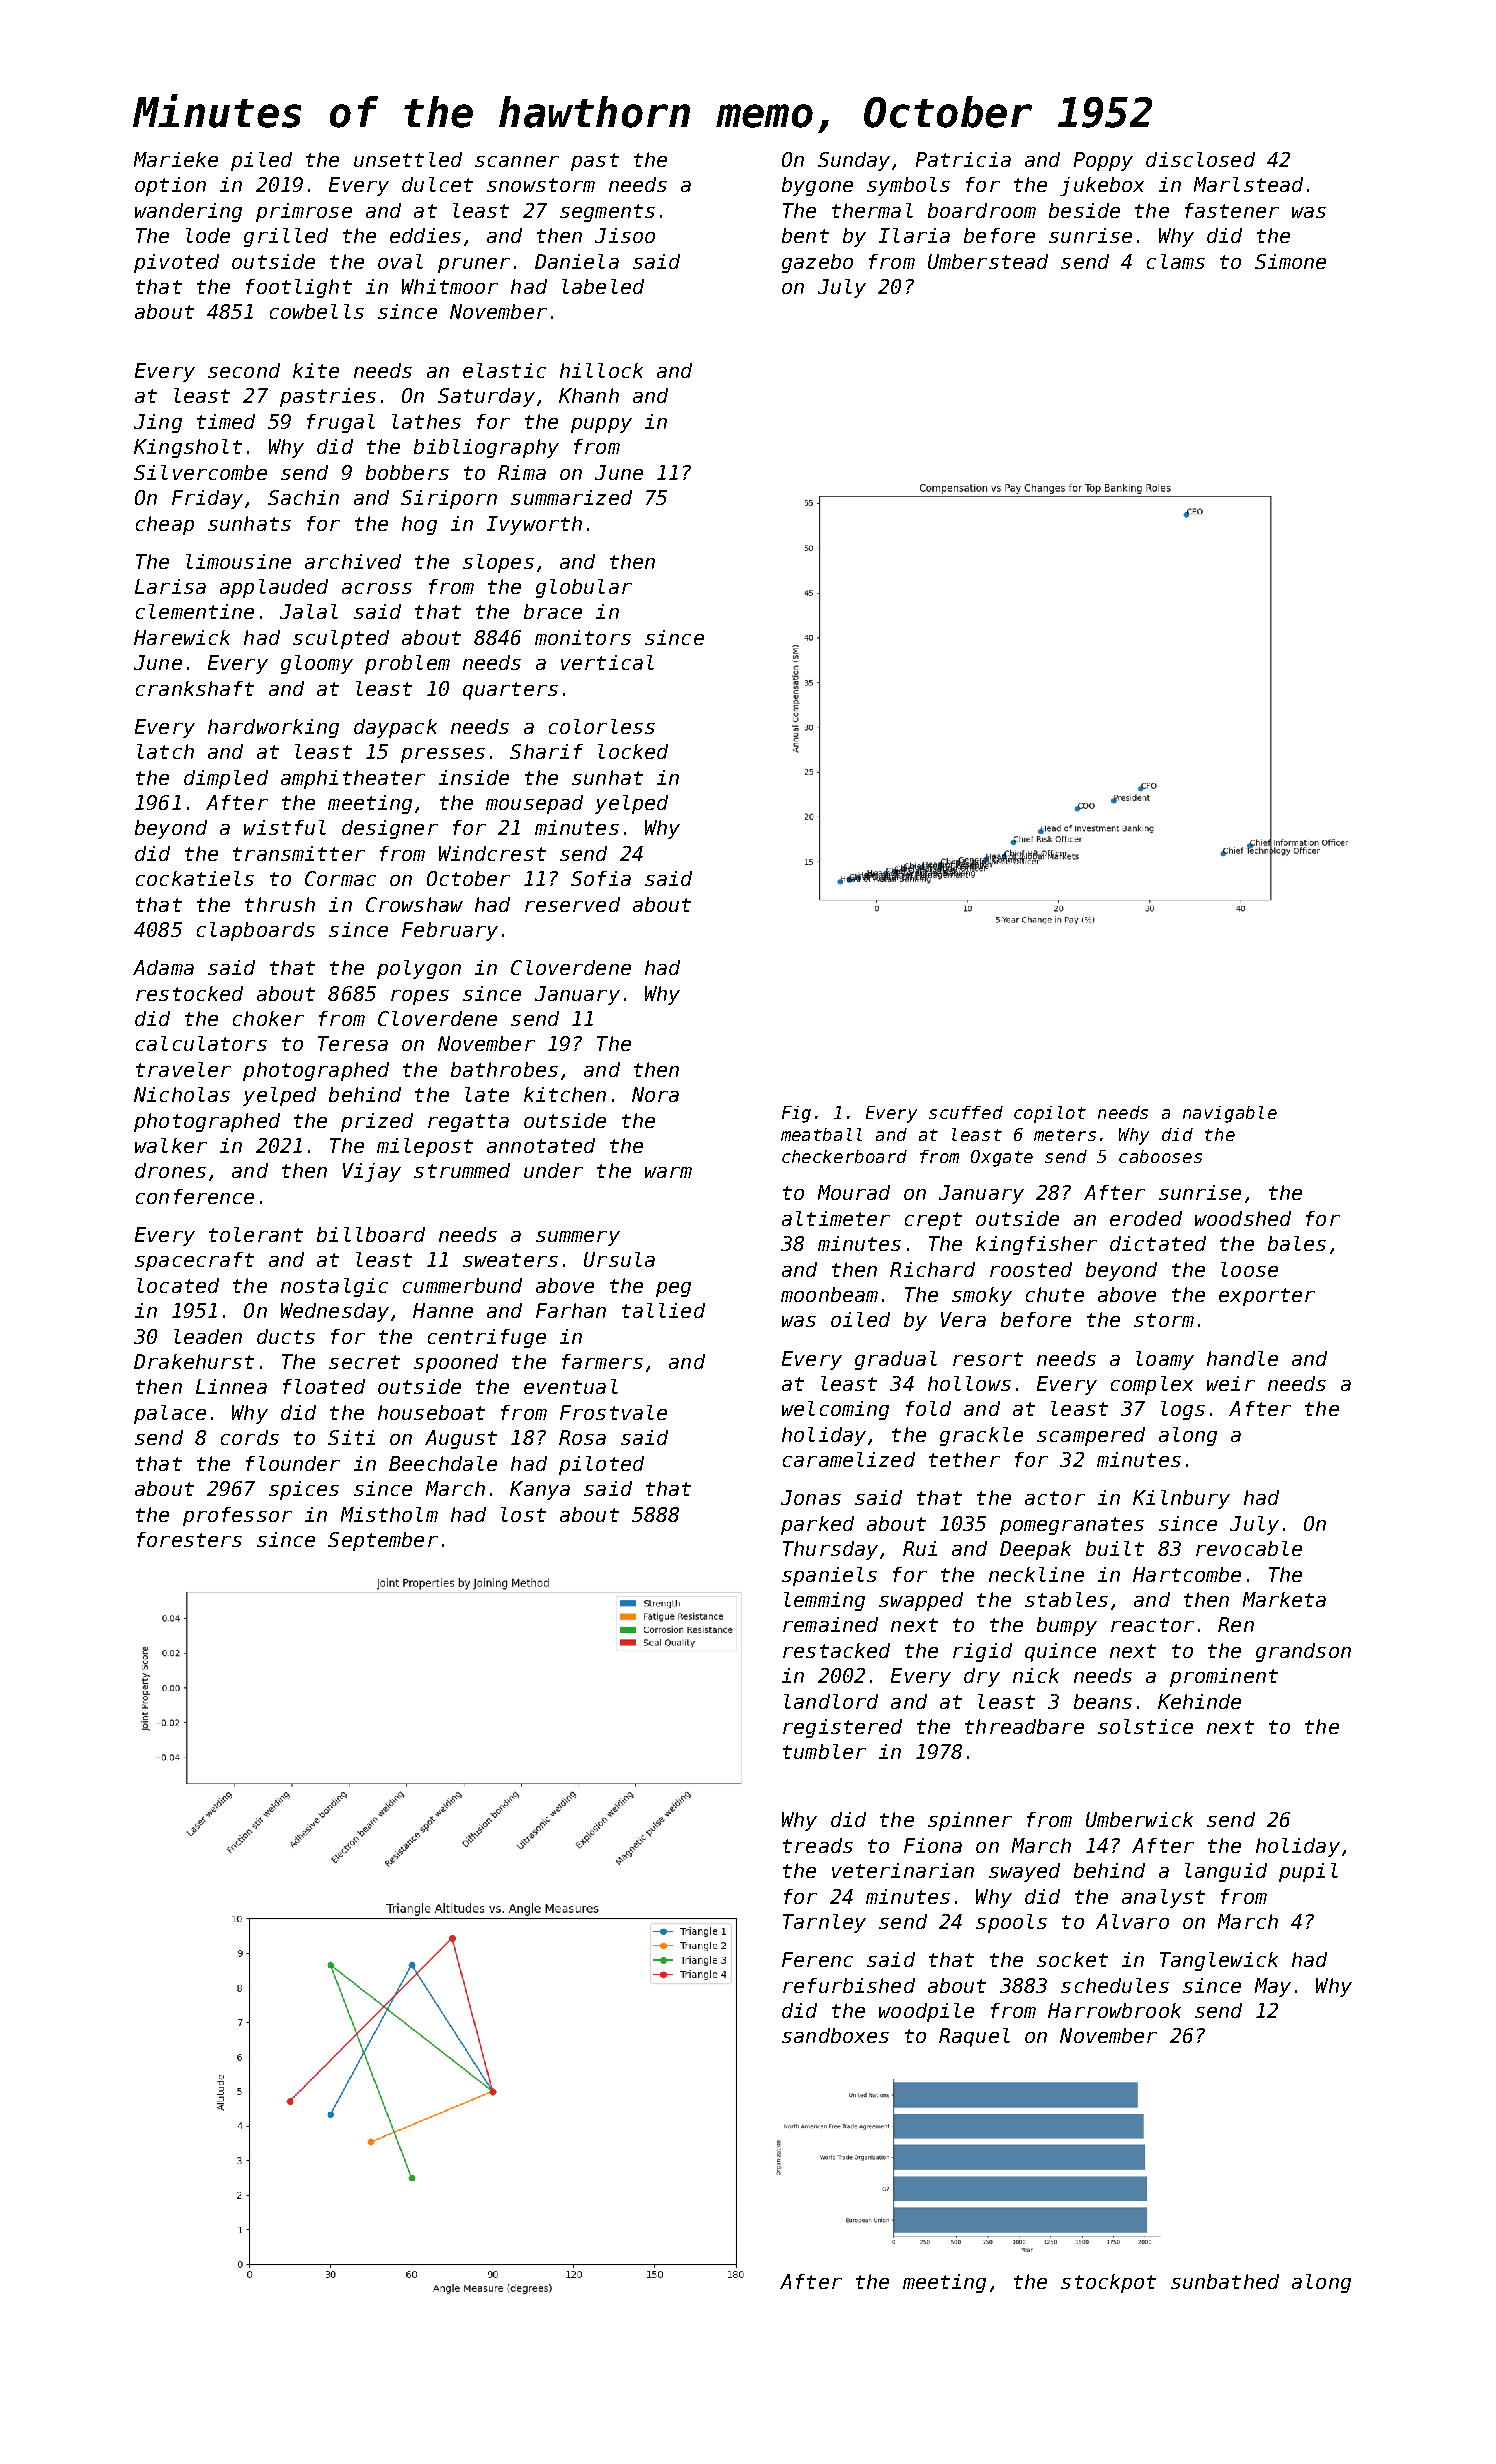 The width and height of the document is (1496, 2464). What do you see at coordinates (261, 161) in the document?
I see `piled` at bounding box center [261, 161].
